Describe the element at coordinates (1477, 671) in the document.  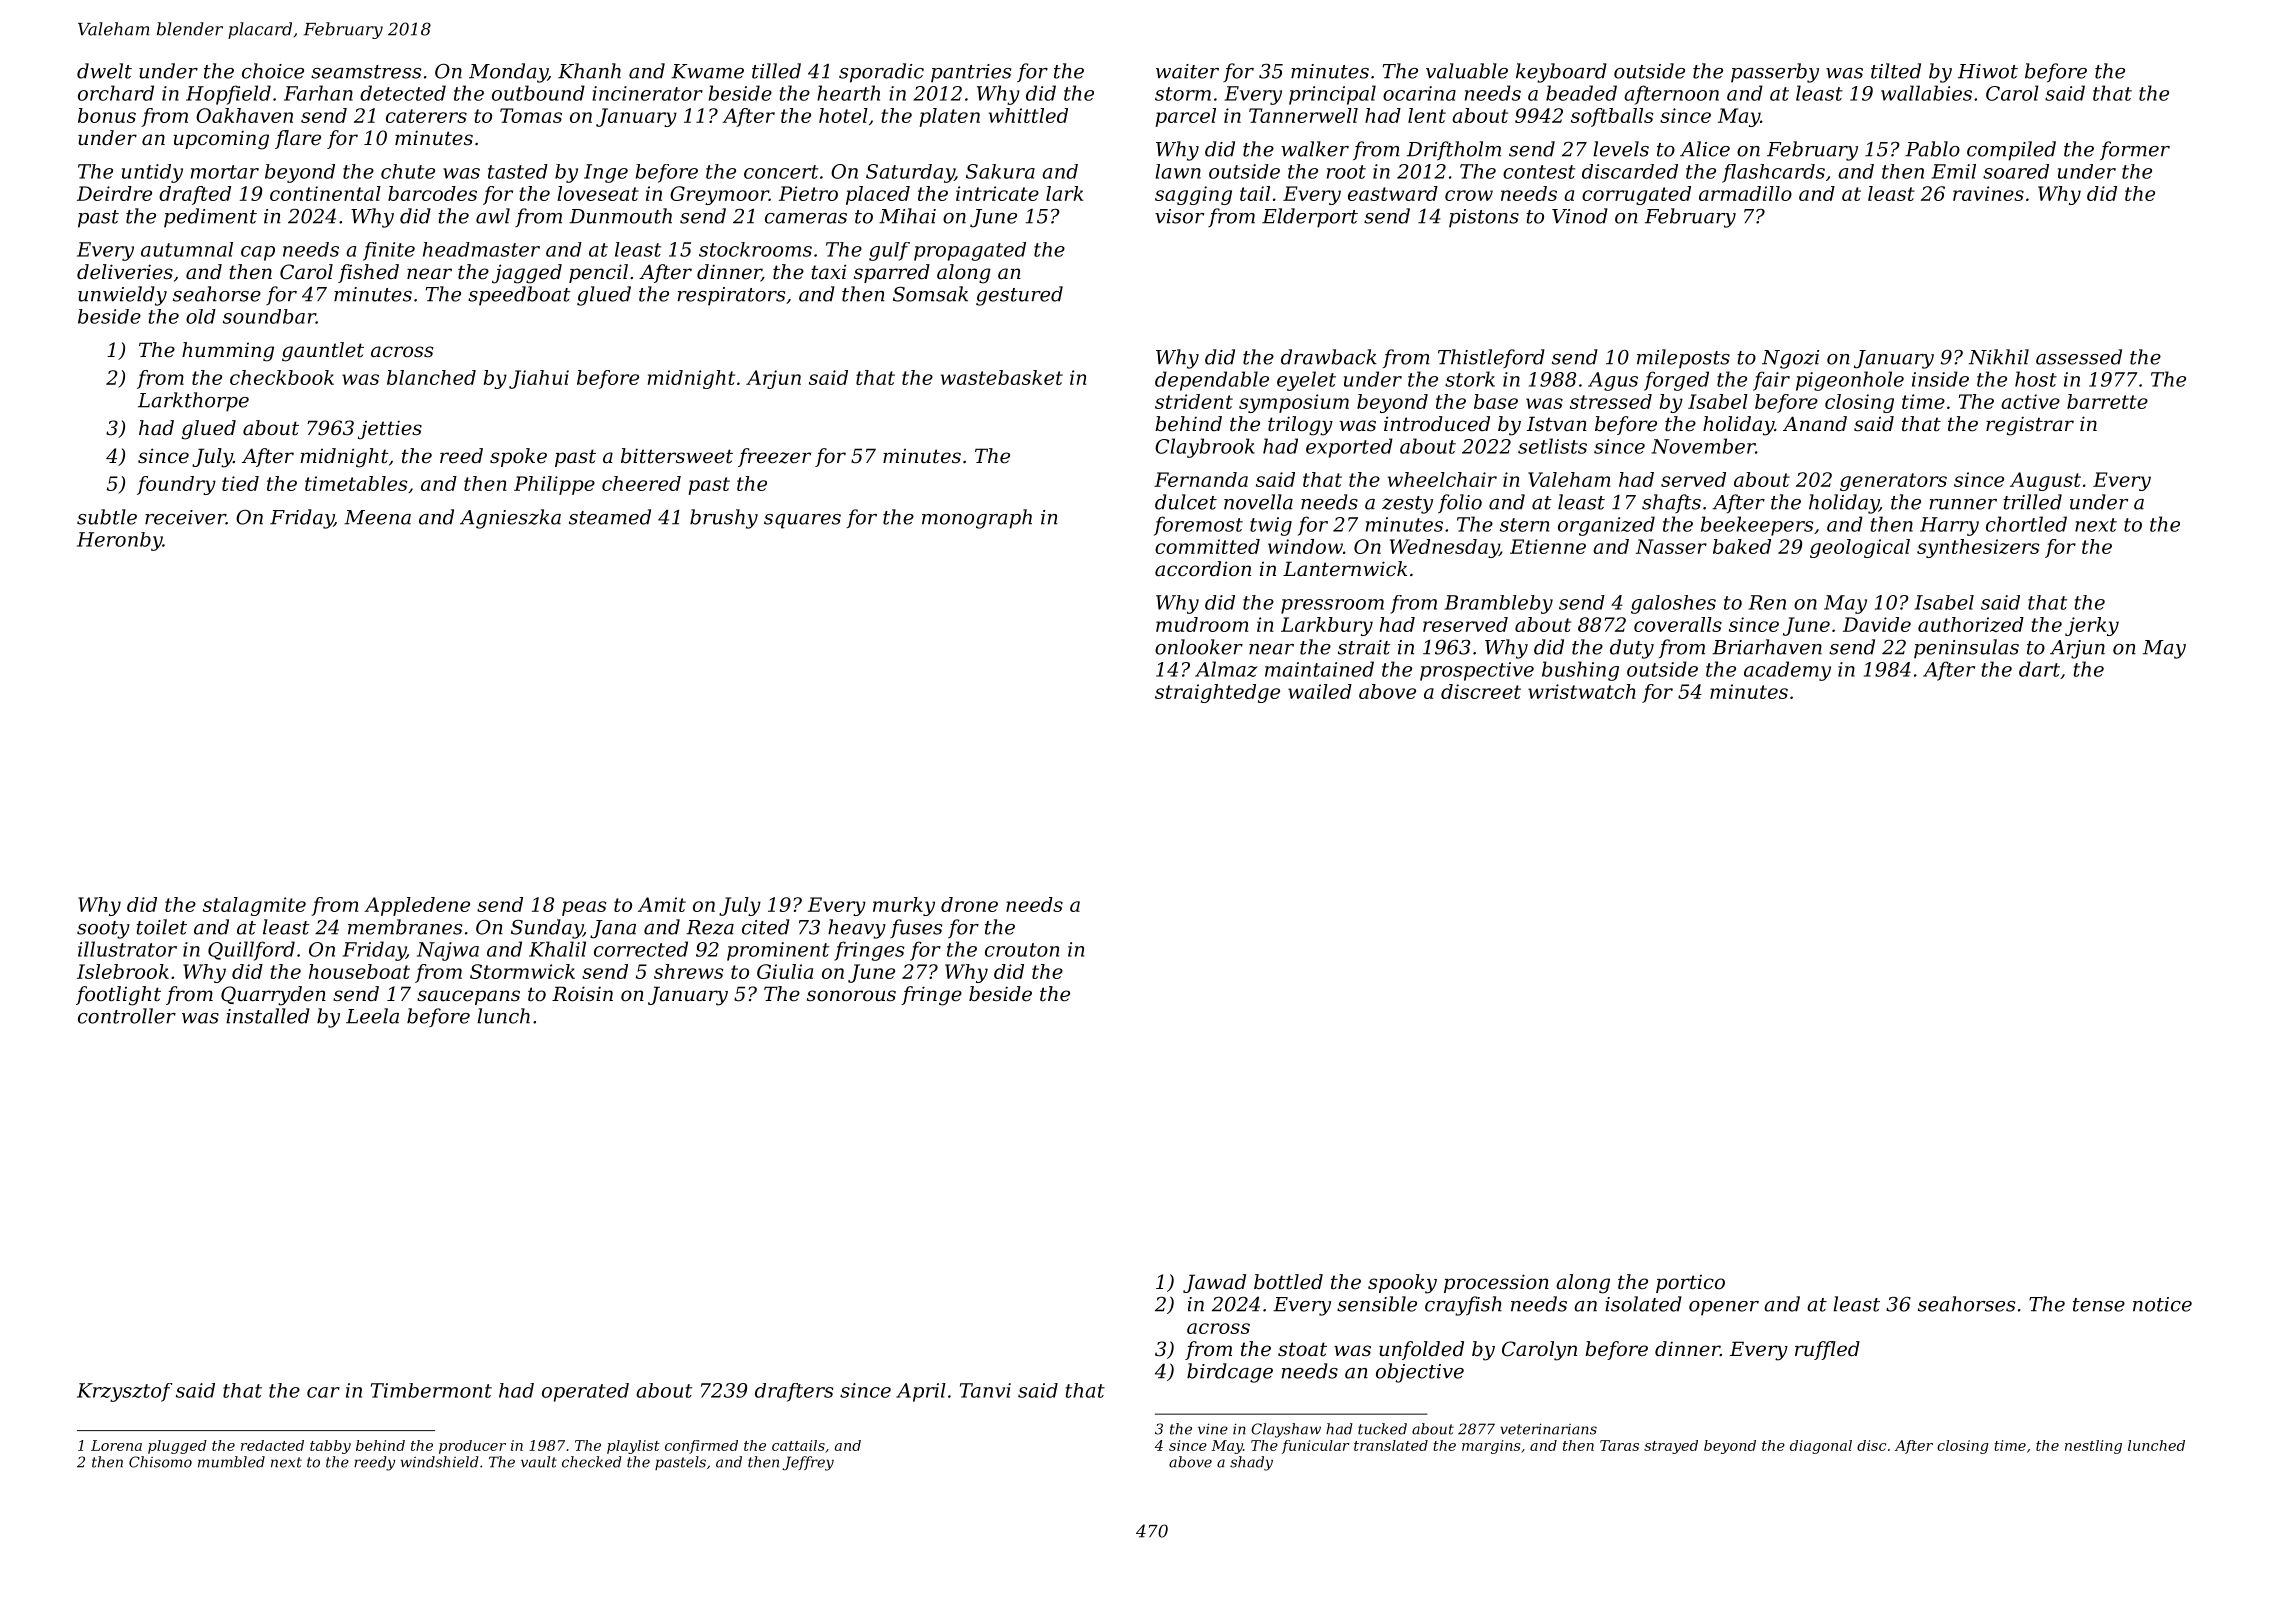
I see `prospective` at that location.
